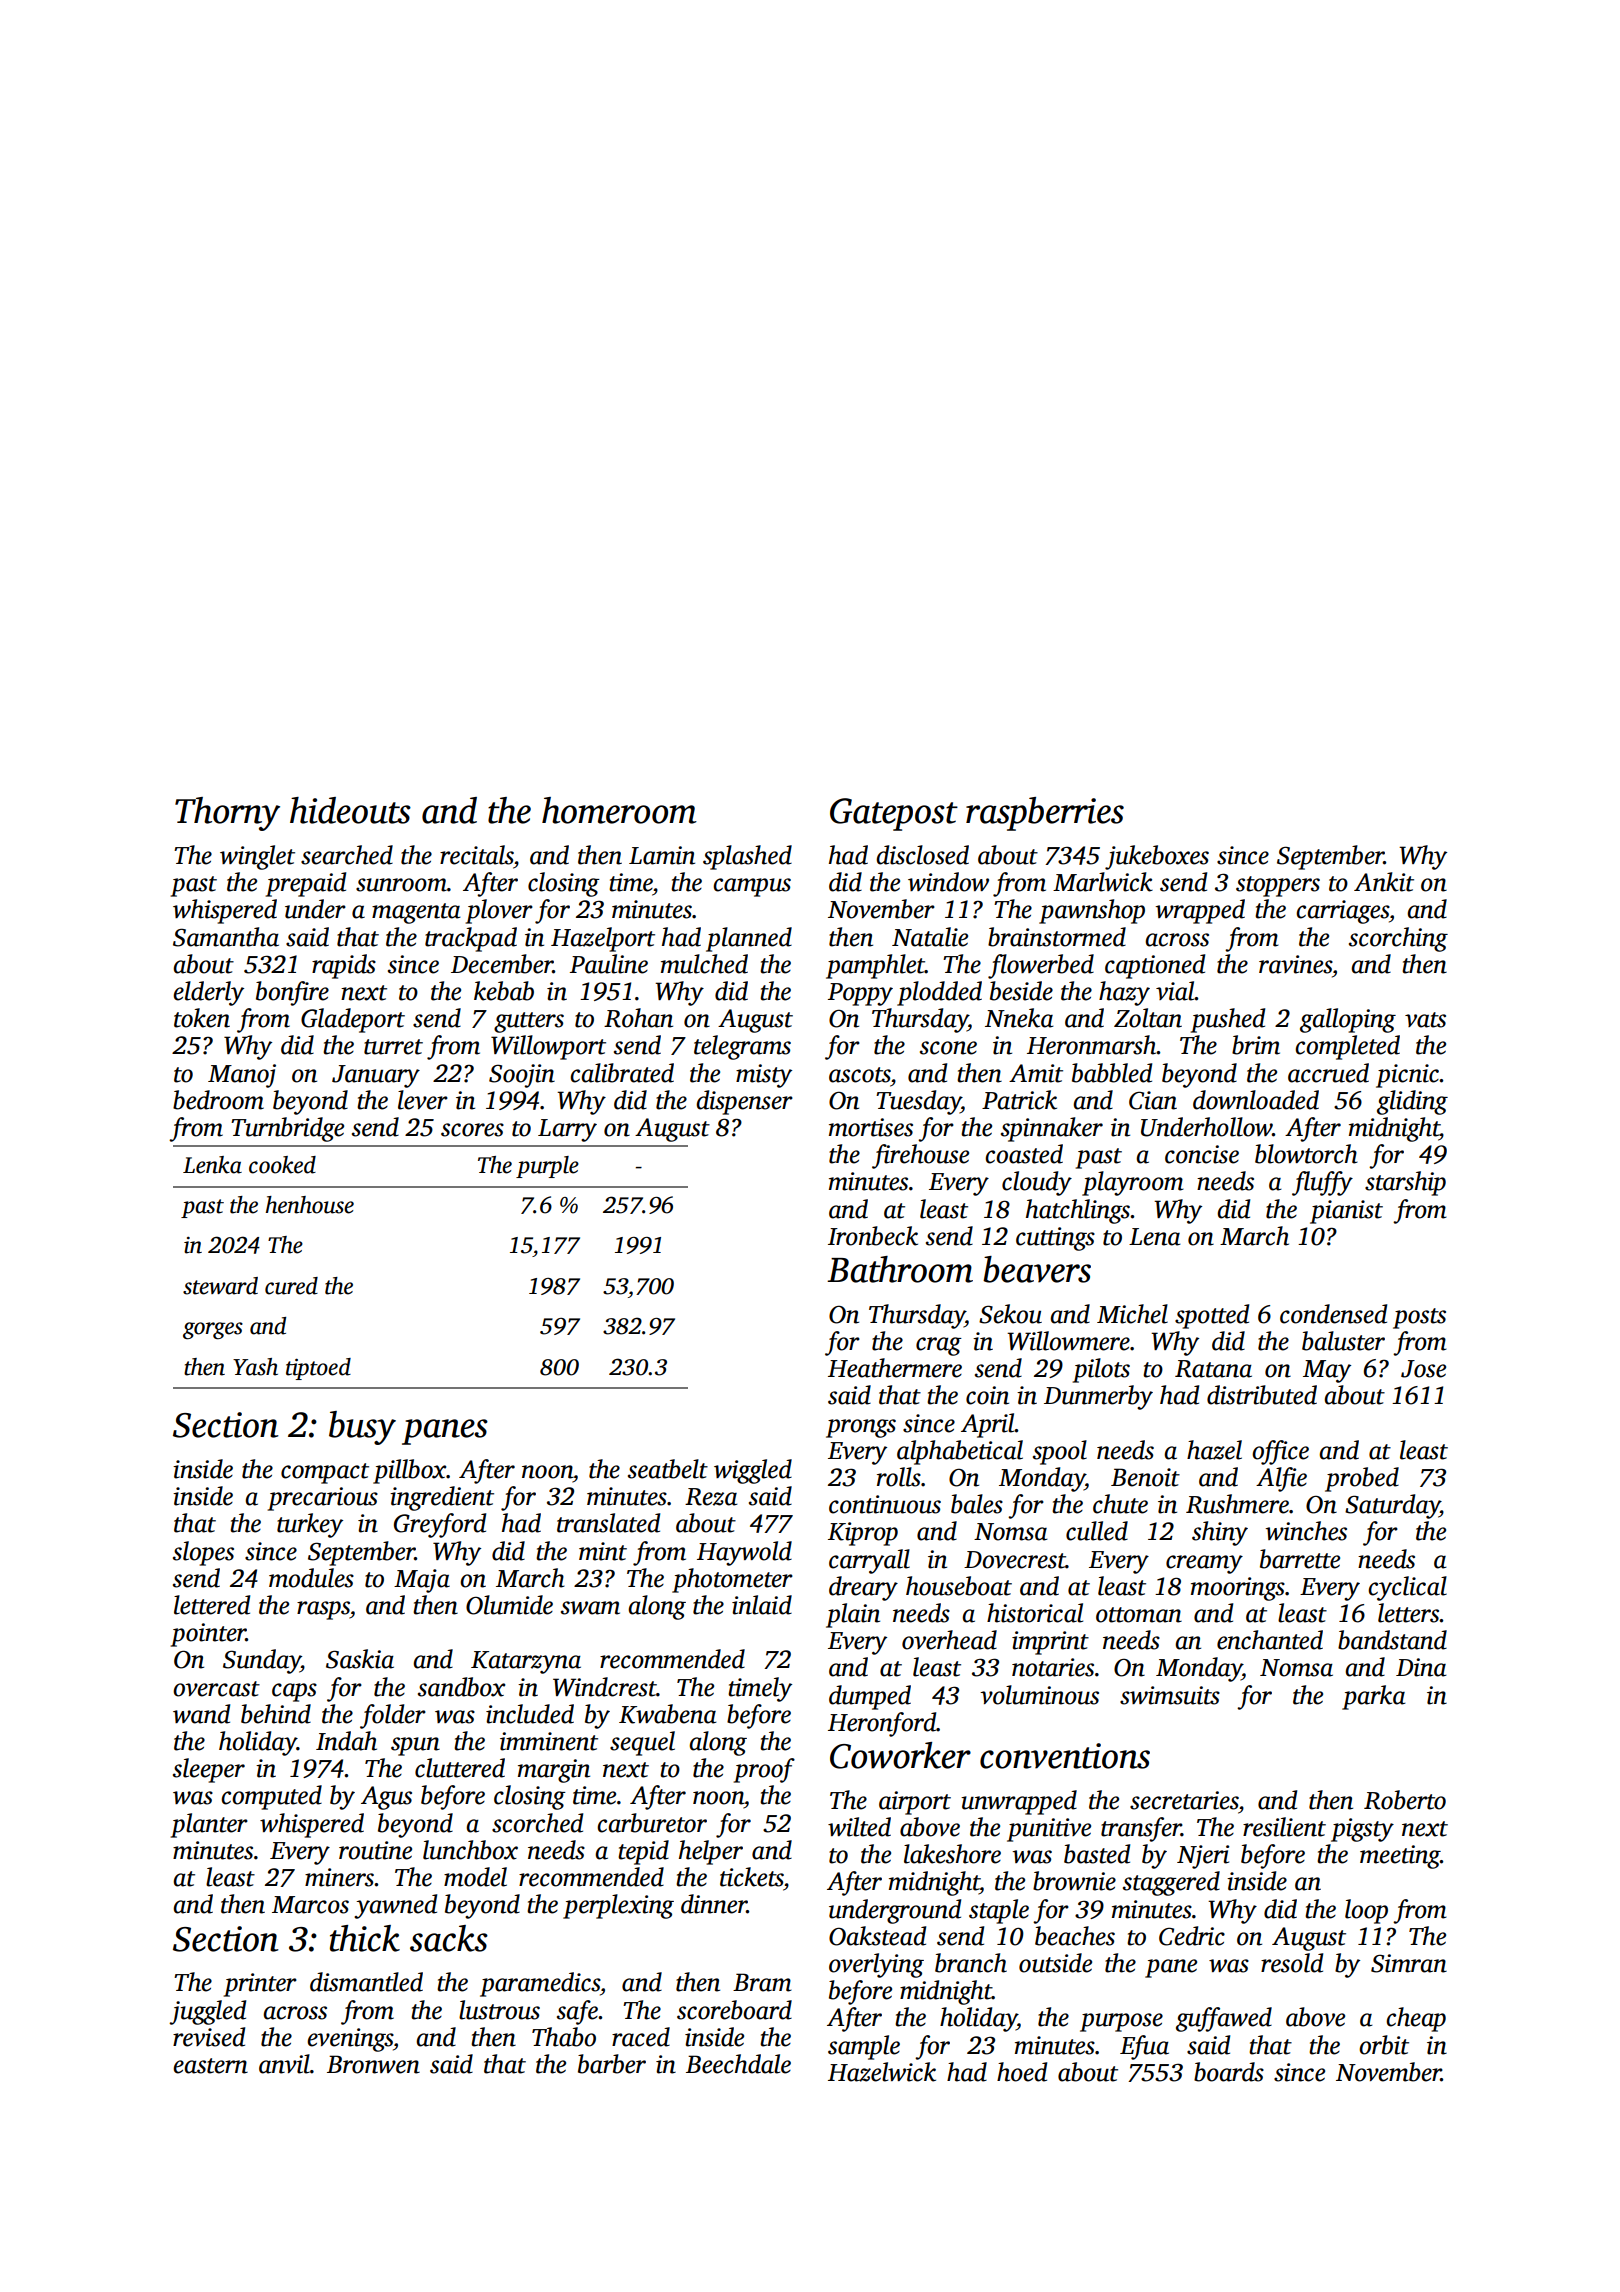 This screenshot has width=1620, height=2292. Describe the element at coordinates (1384, 882) in the screenshot. I see `Ankit` at that location.
